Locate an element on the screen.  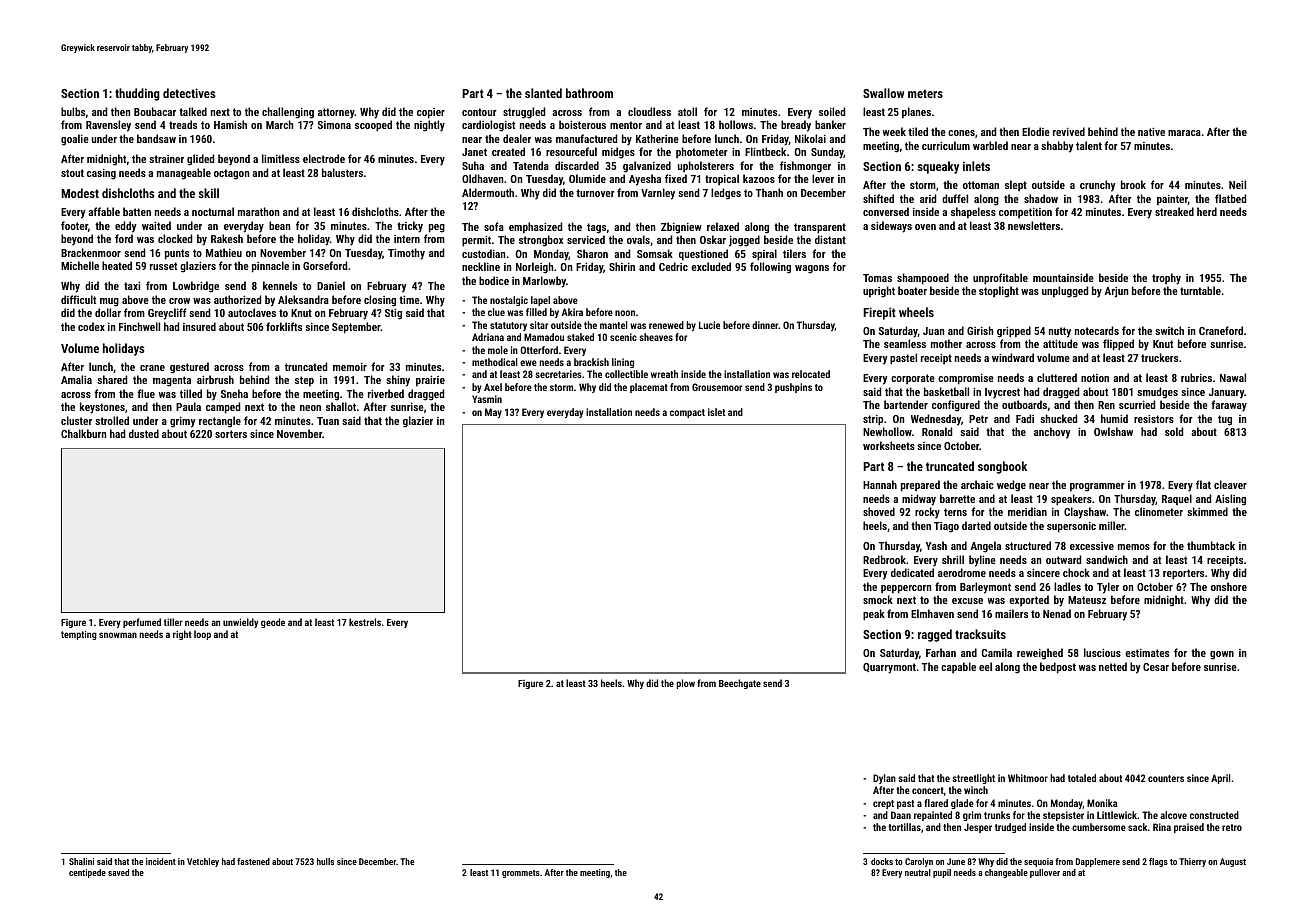
spiral is located at coordinates (764, 255).
